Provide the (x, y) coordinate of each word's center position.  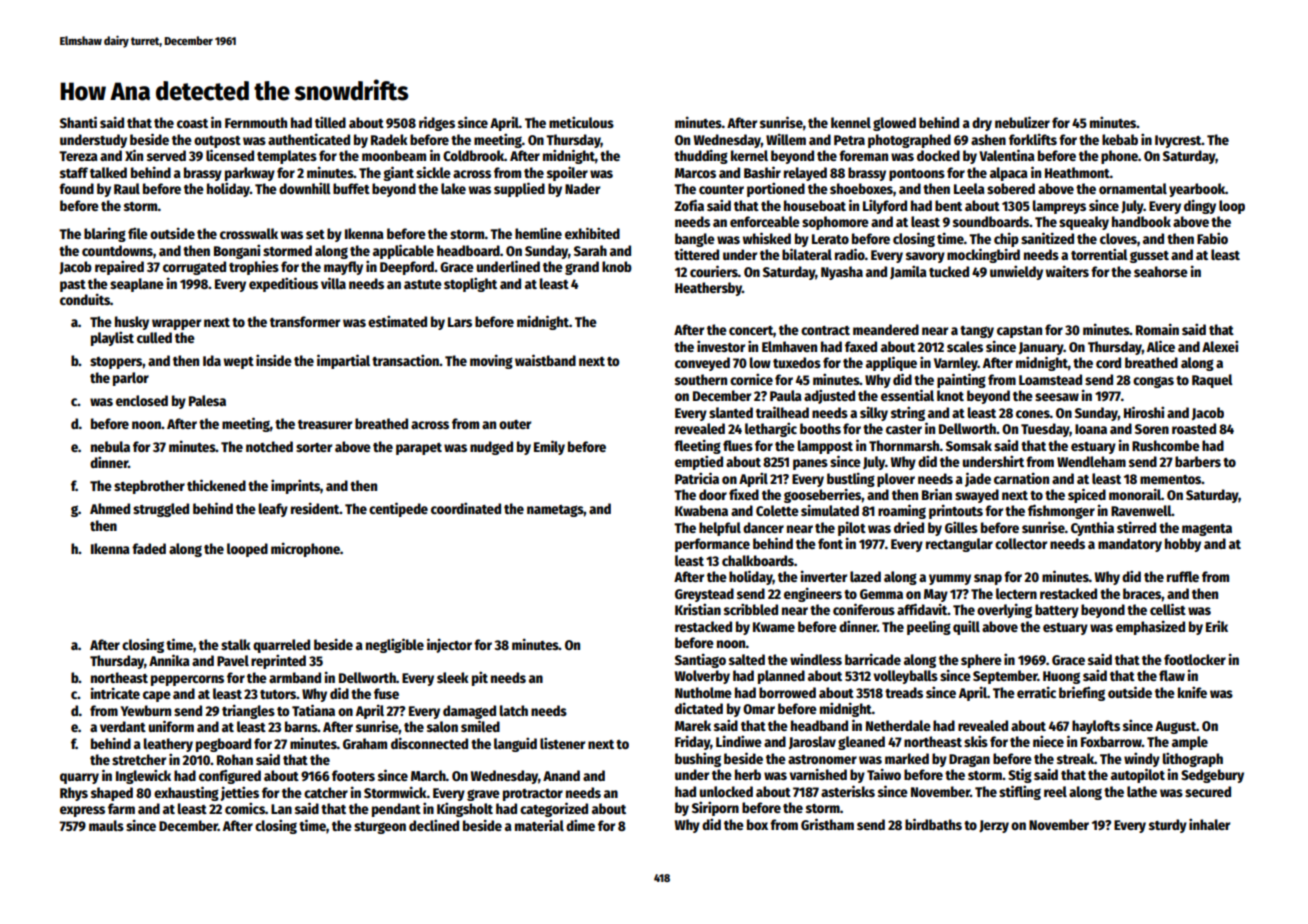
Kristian (698, 609)
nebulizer (1022, 122)
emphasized (1150, 627)
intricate (115, 693)
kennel (851, 122)
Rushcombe (1166, 445)
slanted (731, 412)
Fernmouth (256, 122)
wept (239, 363)
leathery (168, 745)
